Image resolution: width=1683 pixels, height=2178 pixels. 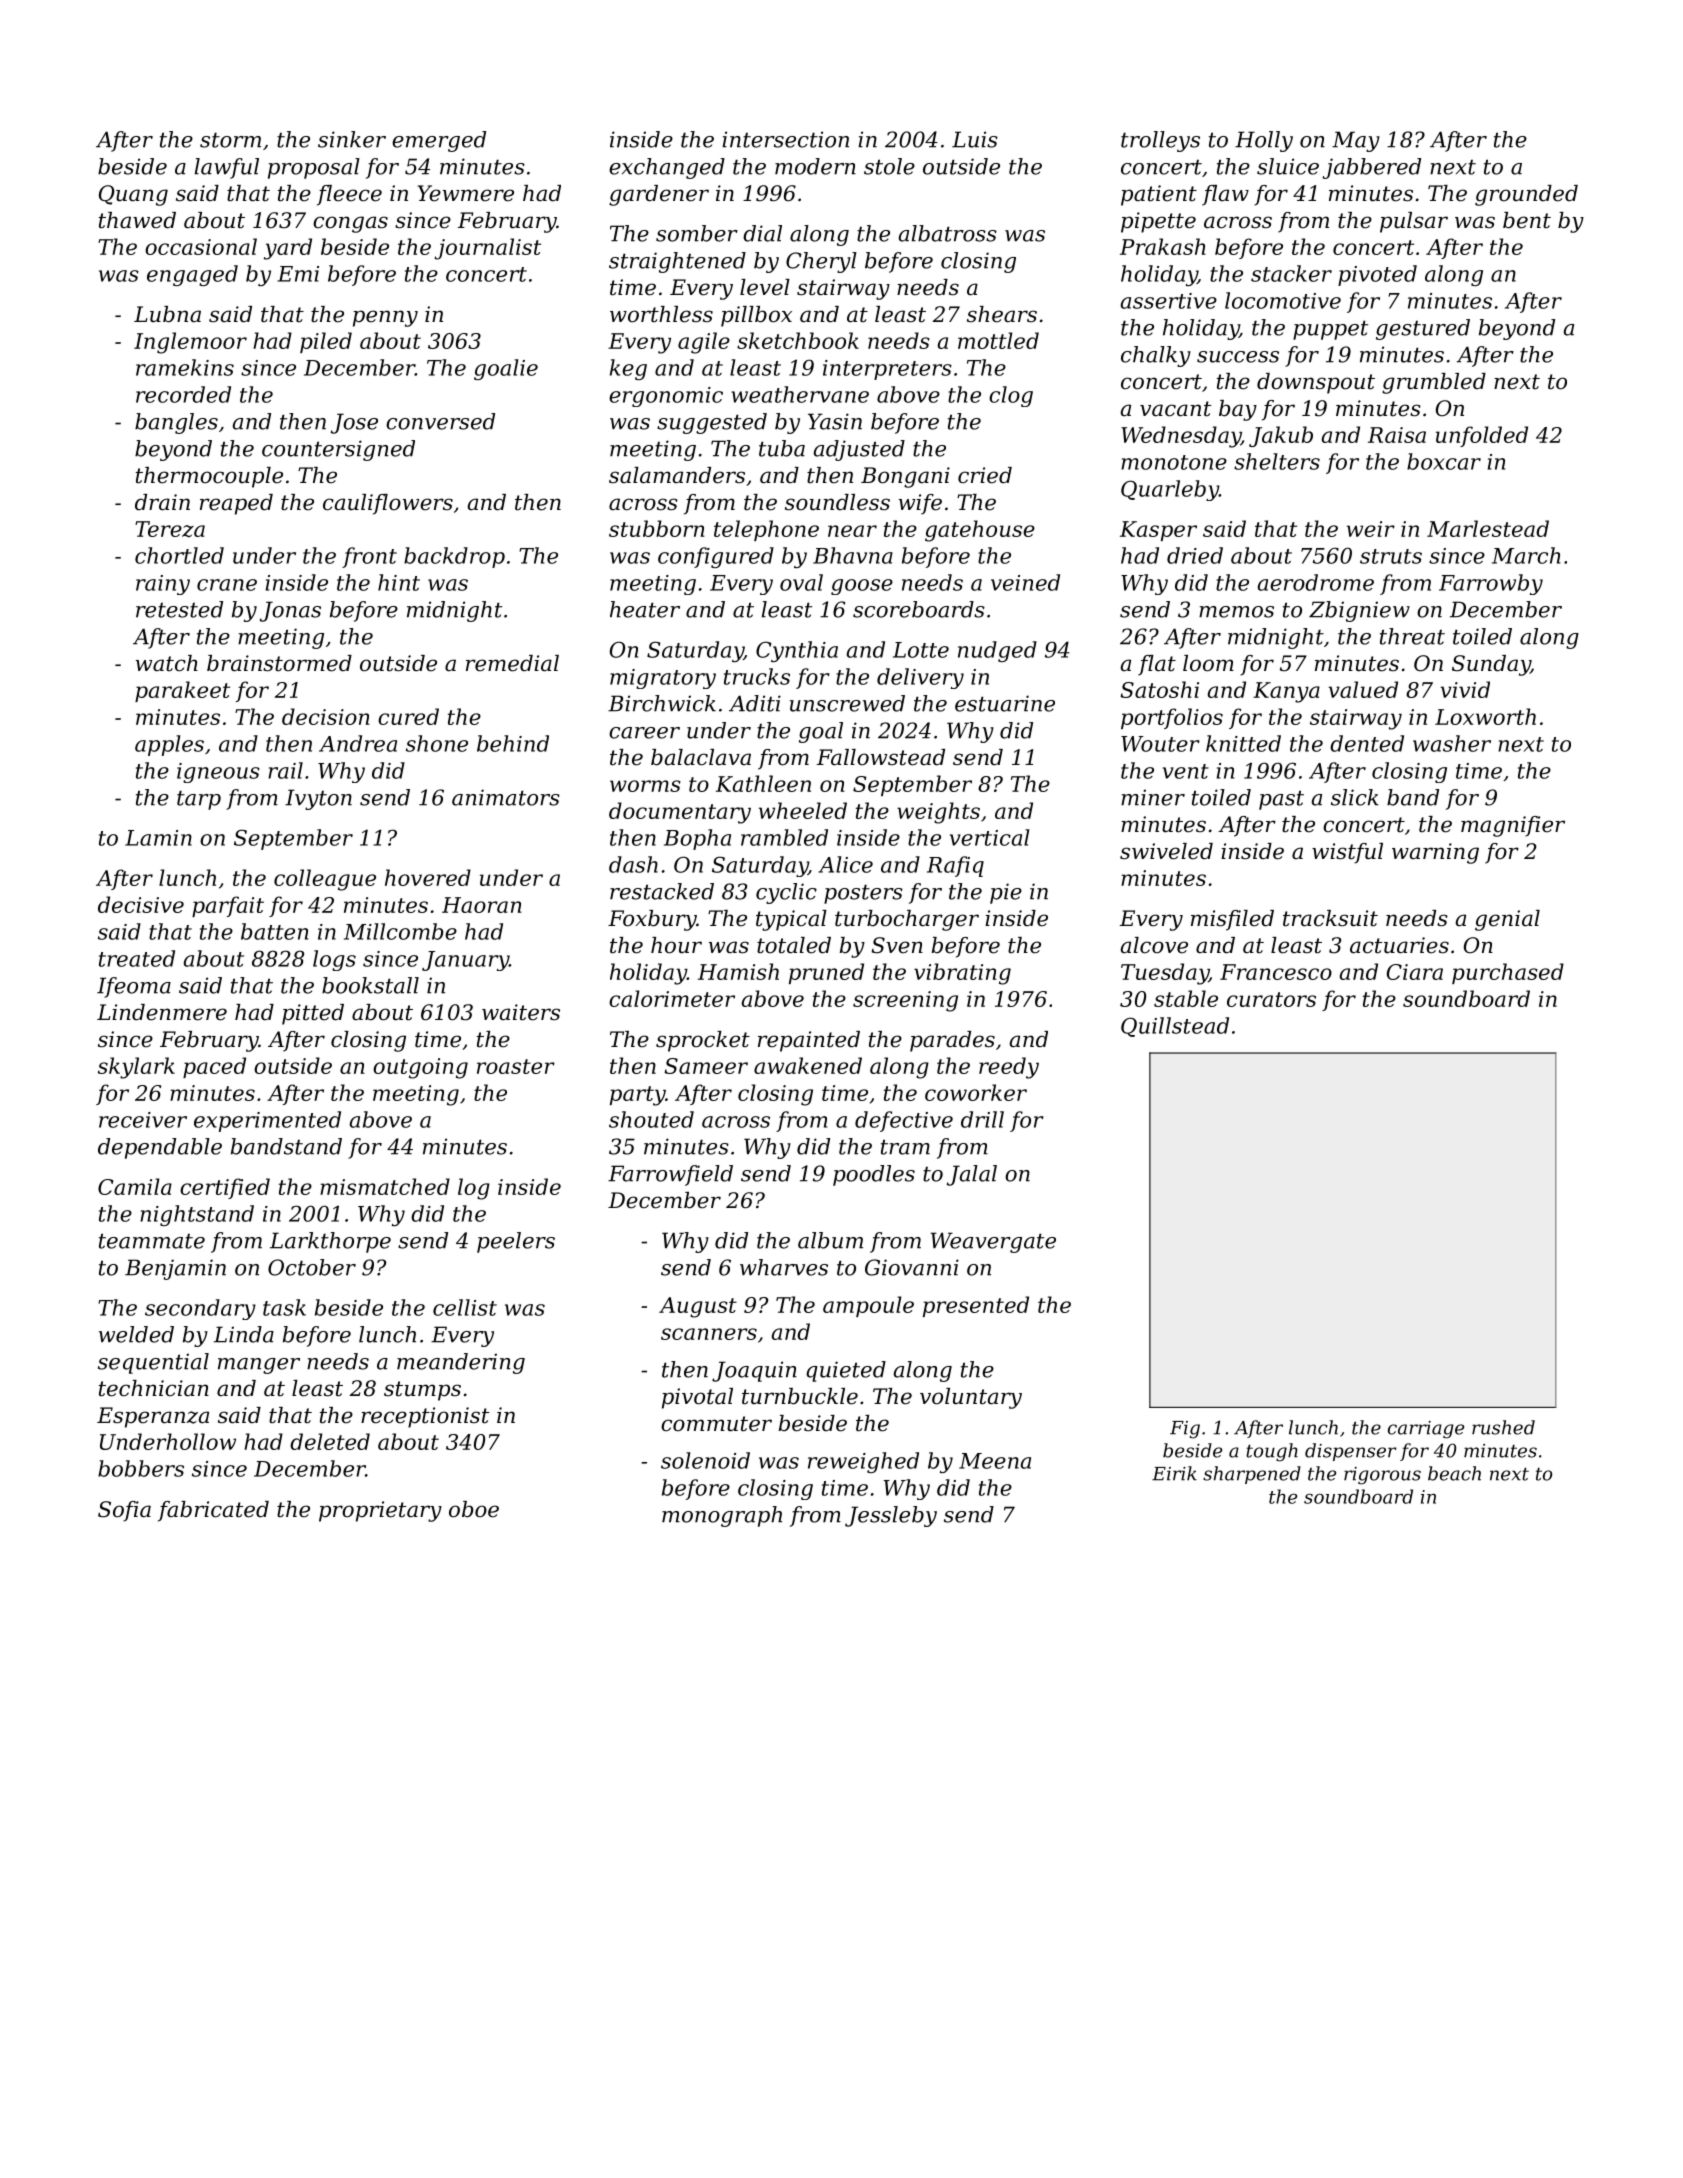 What do you see at coordinates (997, 651) in the screenshot?
I see `nudged` at bounding box center [997, 651].
